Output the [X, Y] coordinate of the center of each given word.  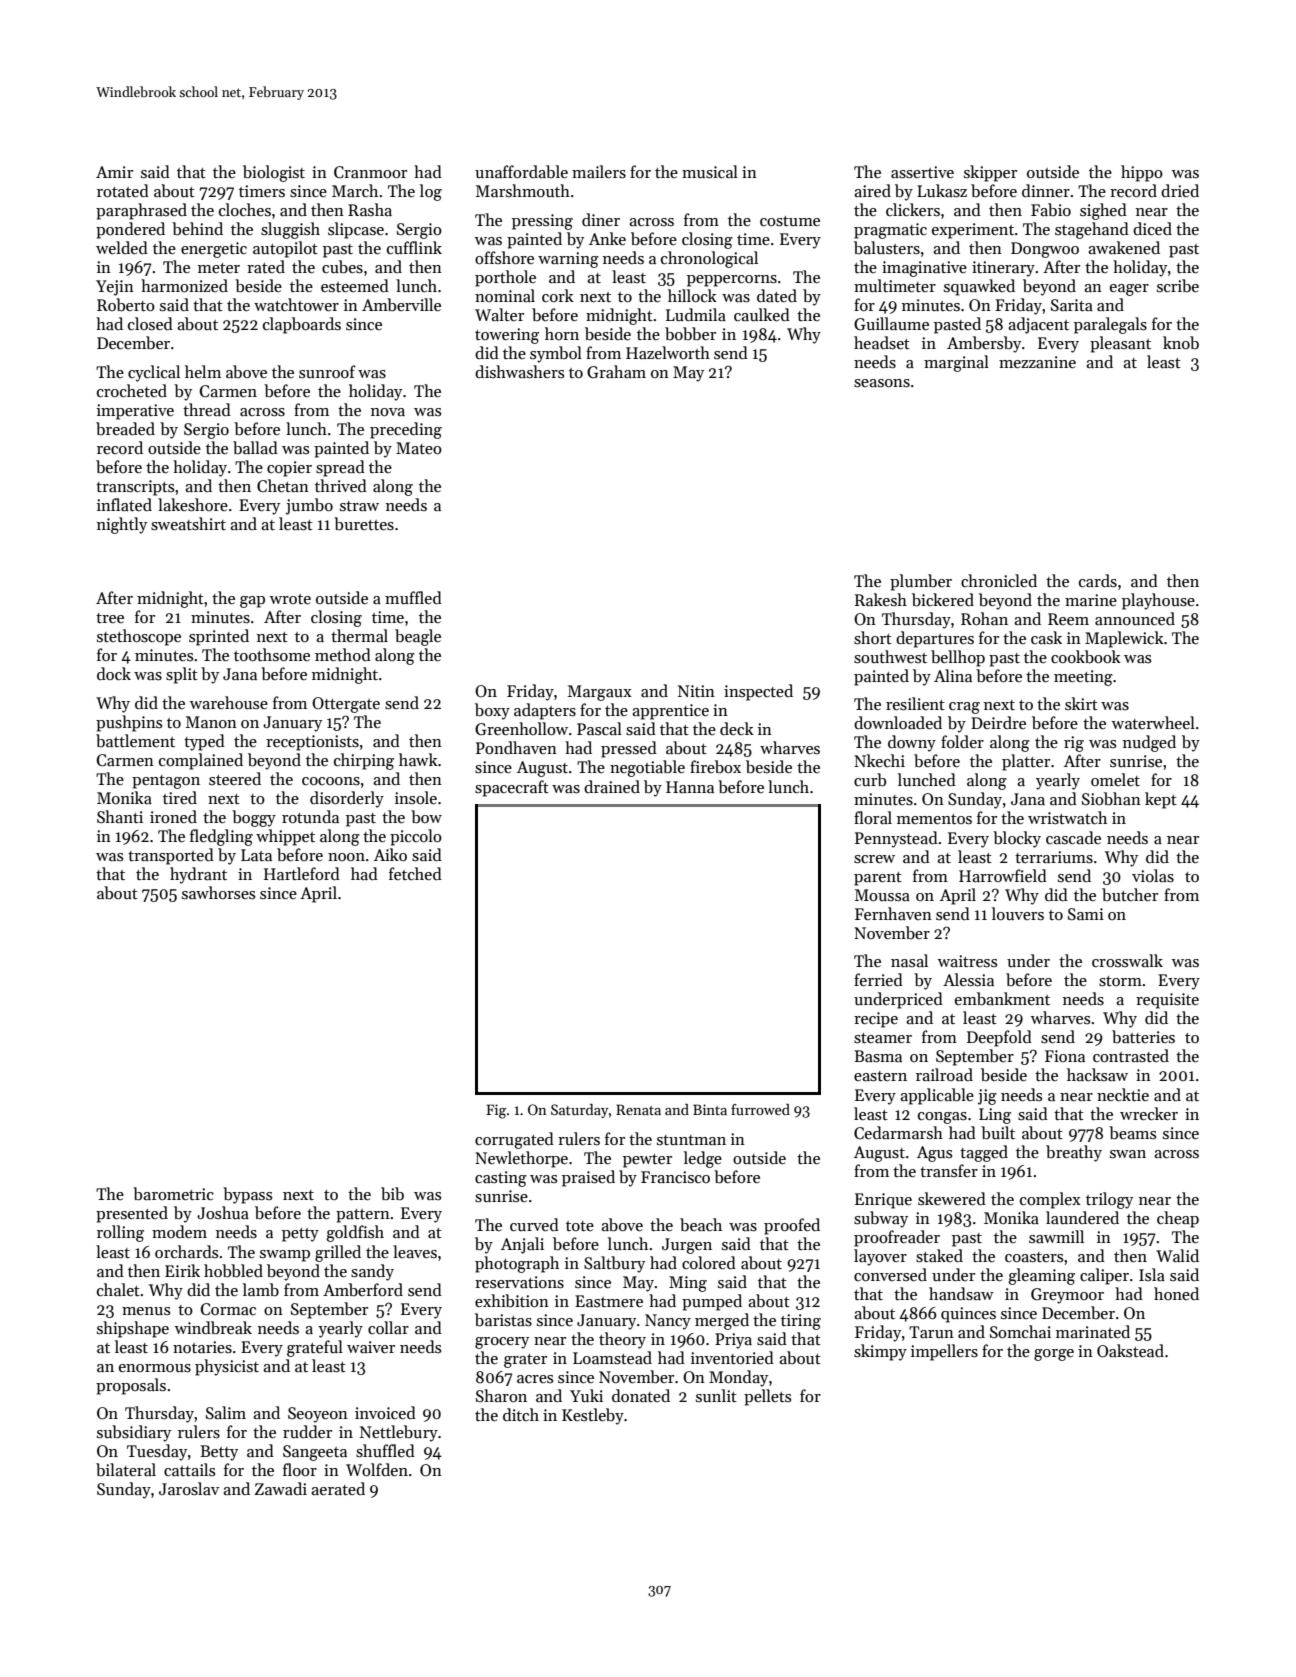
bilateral [126, 1469]
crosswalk [1127, 960]
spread [340, 468]
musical [710, 172]
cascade [1073, 837]
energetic [214, 250]
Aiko [390, 854]
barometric [173, 1194]
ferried [878, 979]
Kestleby [593, 1416]
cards [1098, 581]
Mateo [419, 448]
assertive [922, 172]
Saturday [579, 1111]
